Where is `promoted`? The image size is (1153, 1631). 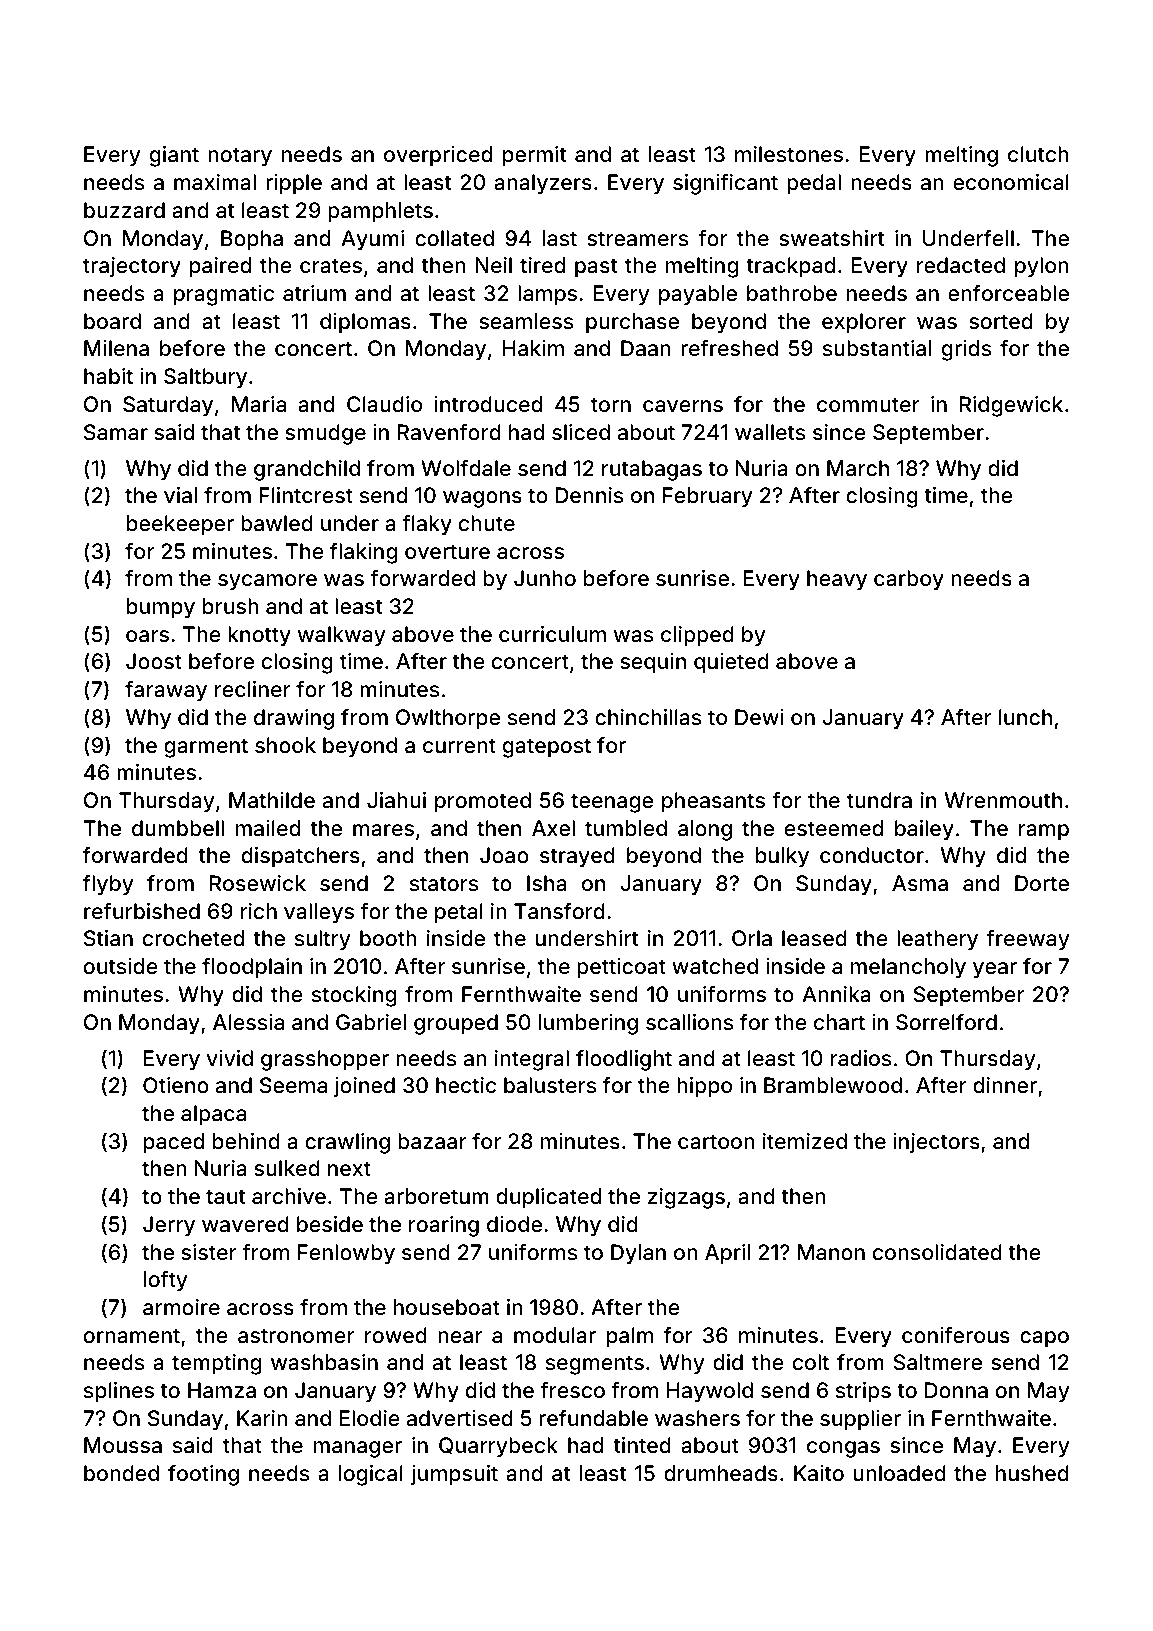 promoted is located at coordinates (483, 802).
